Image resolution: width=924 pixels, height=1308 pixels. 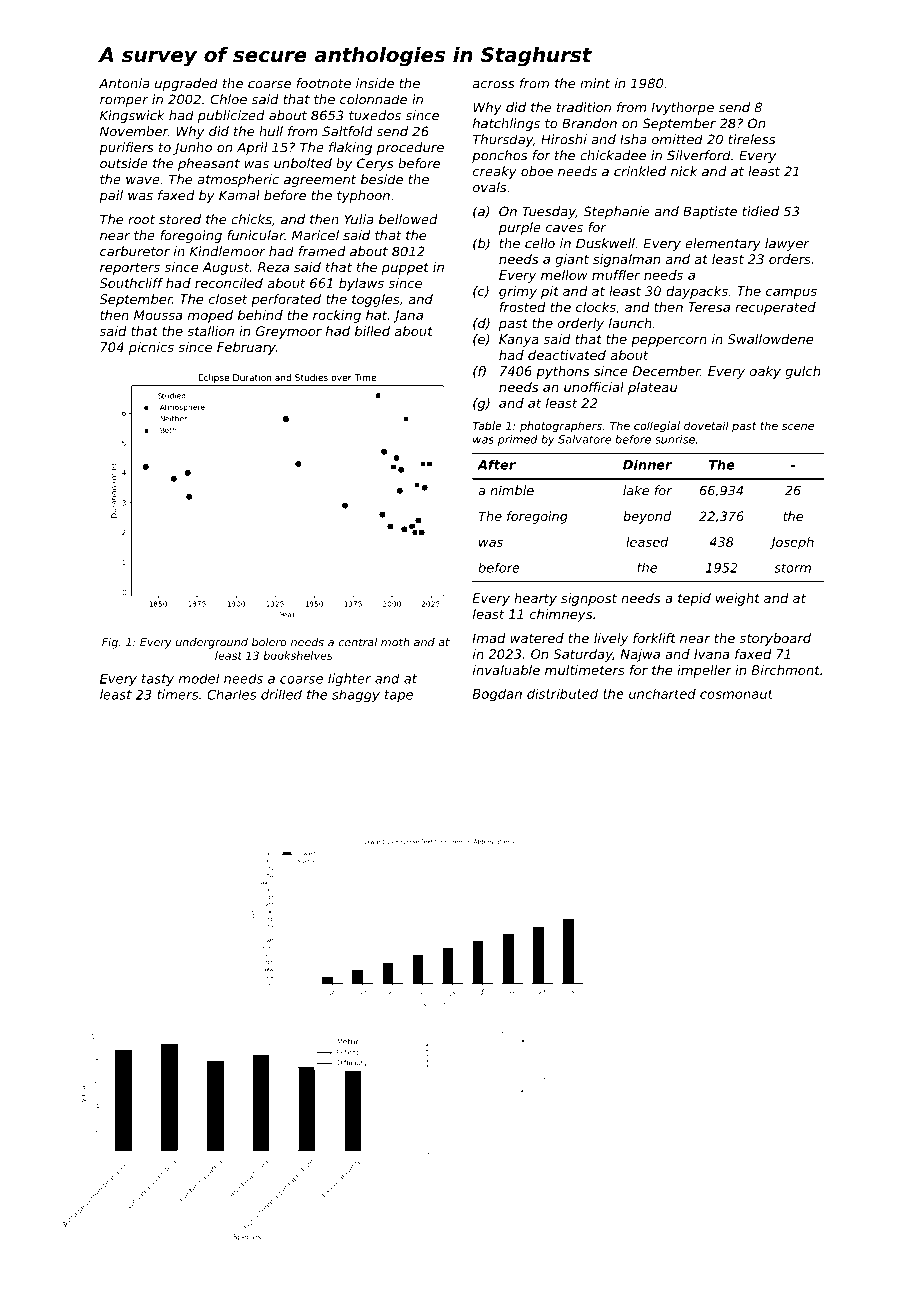 What do you see at coordinates (151, 348) in the screenshot?
I see `picnics` at bounding box center [151, 348].
